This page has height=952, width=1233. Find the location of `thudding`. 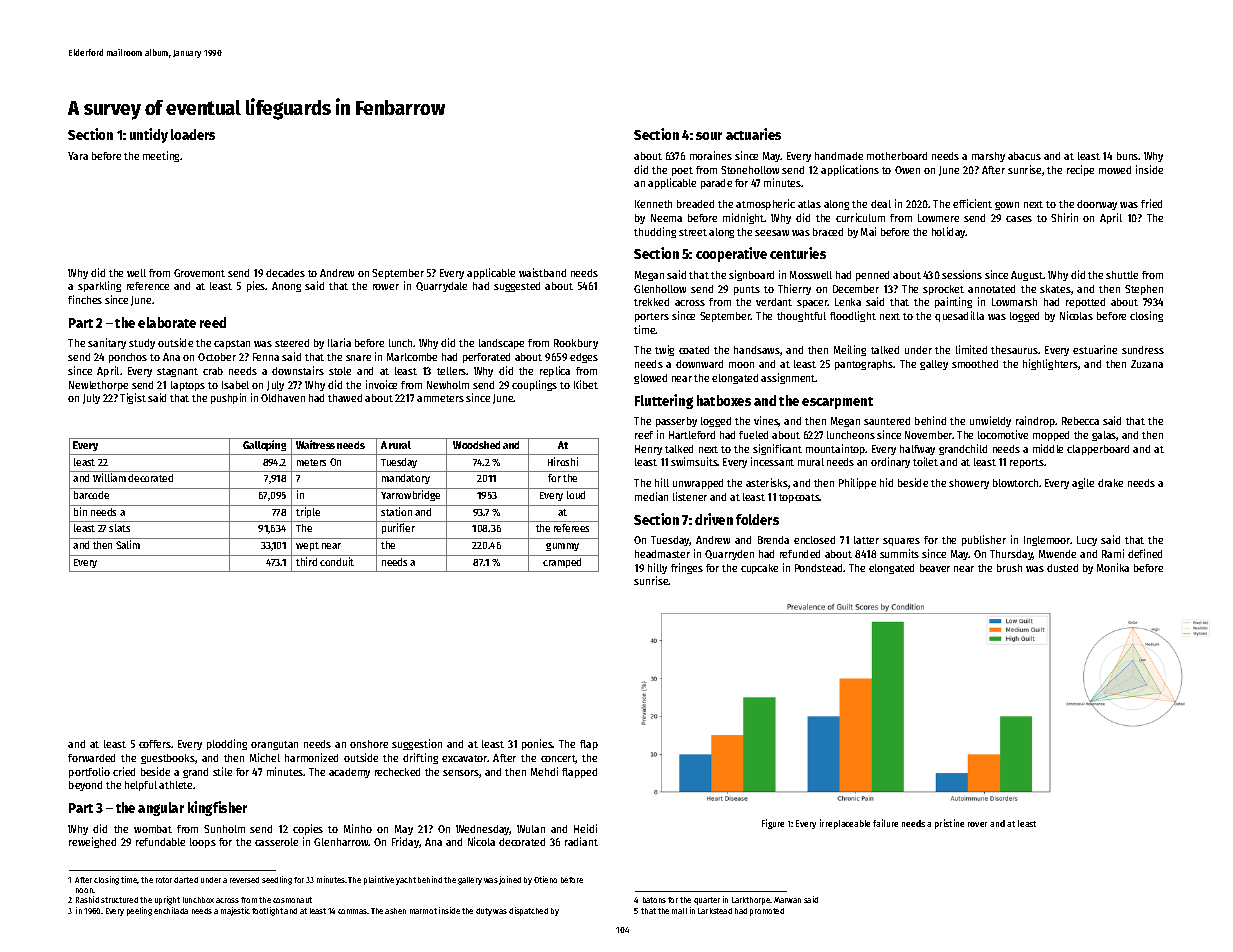

thudding is located at coordinates (655, 232).
